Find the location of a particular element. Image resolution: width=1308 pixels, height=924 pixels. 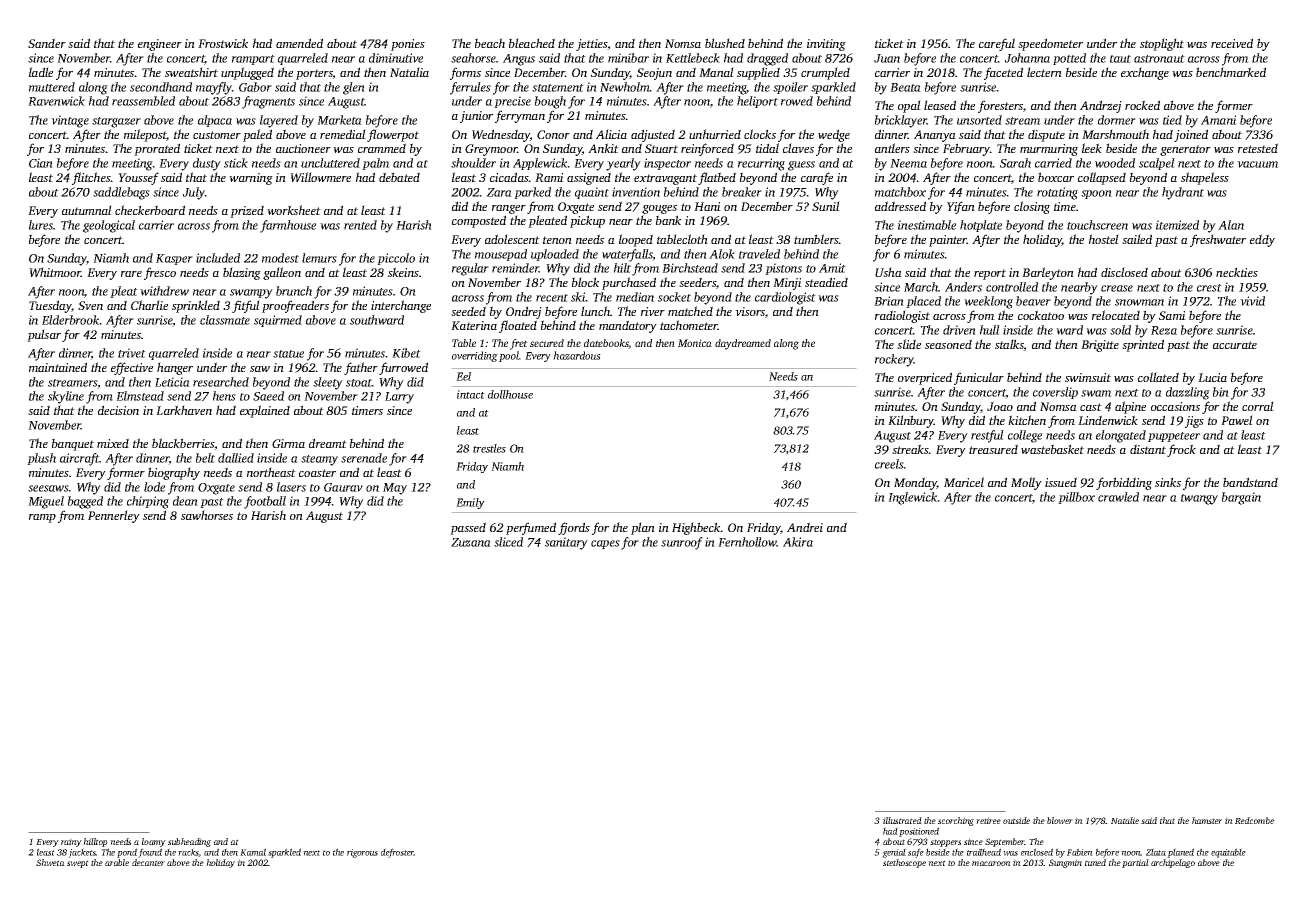

reassembled is located at coordinates (143, 101).
